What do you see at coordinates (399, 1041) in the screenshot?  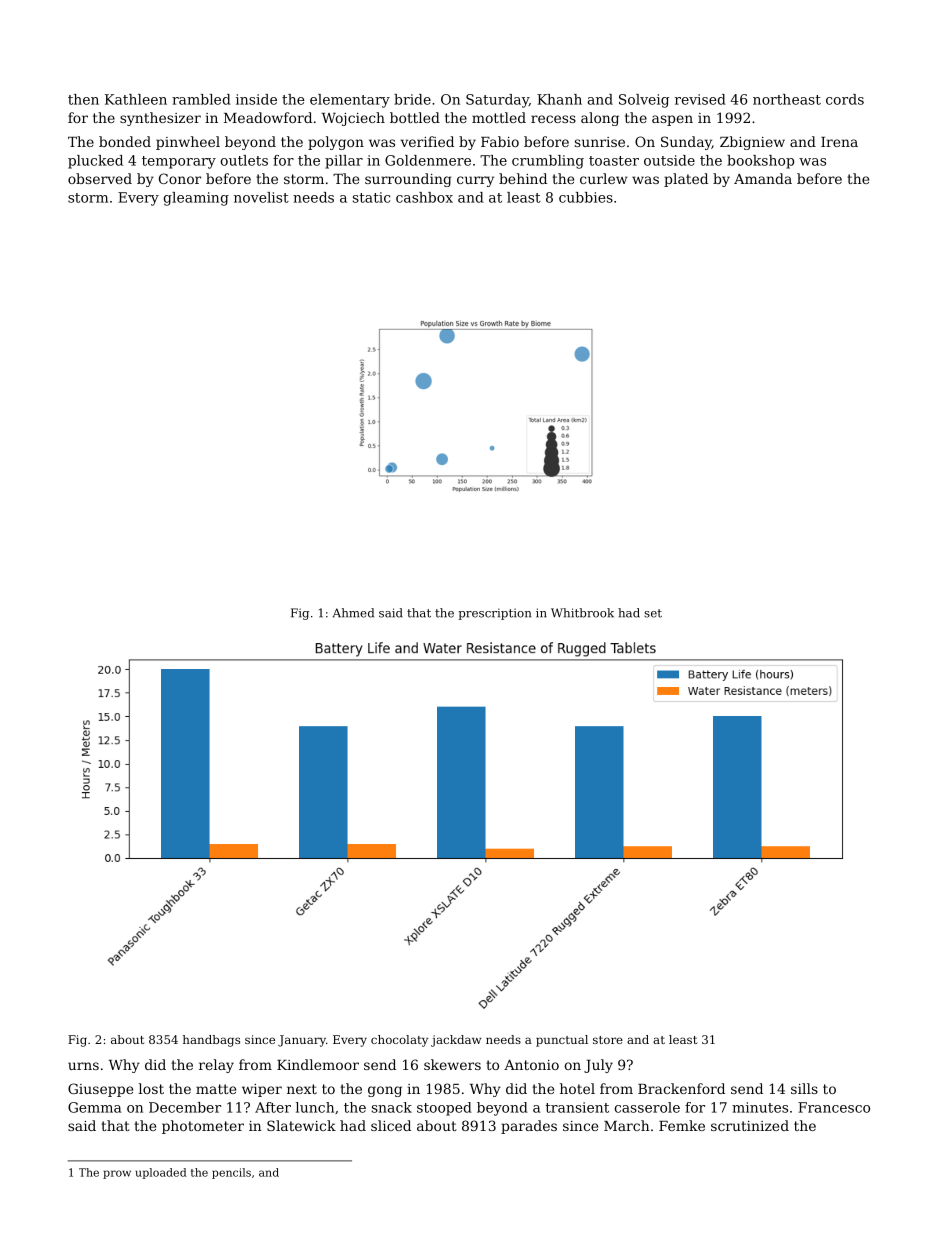 I see `chocolaty` at bounding box center [399, 1041].
